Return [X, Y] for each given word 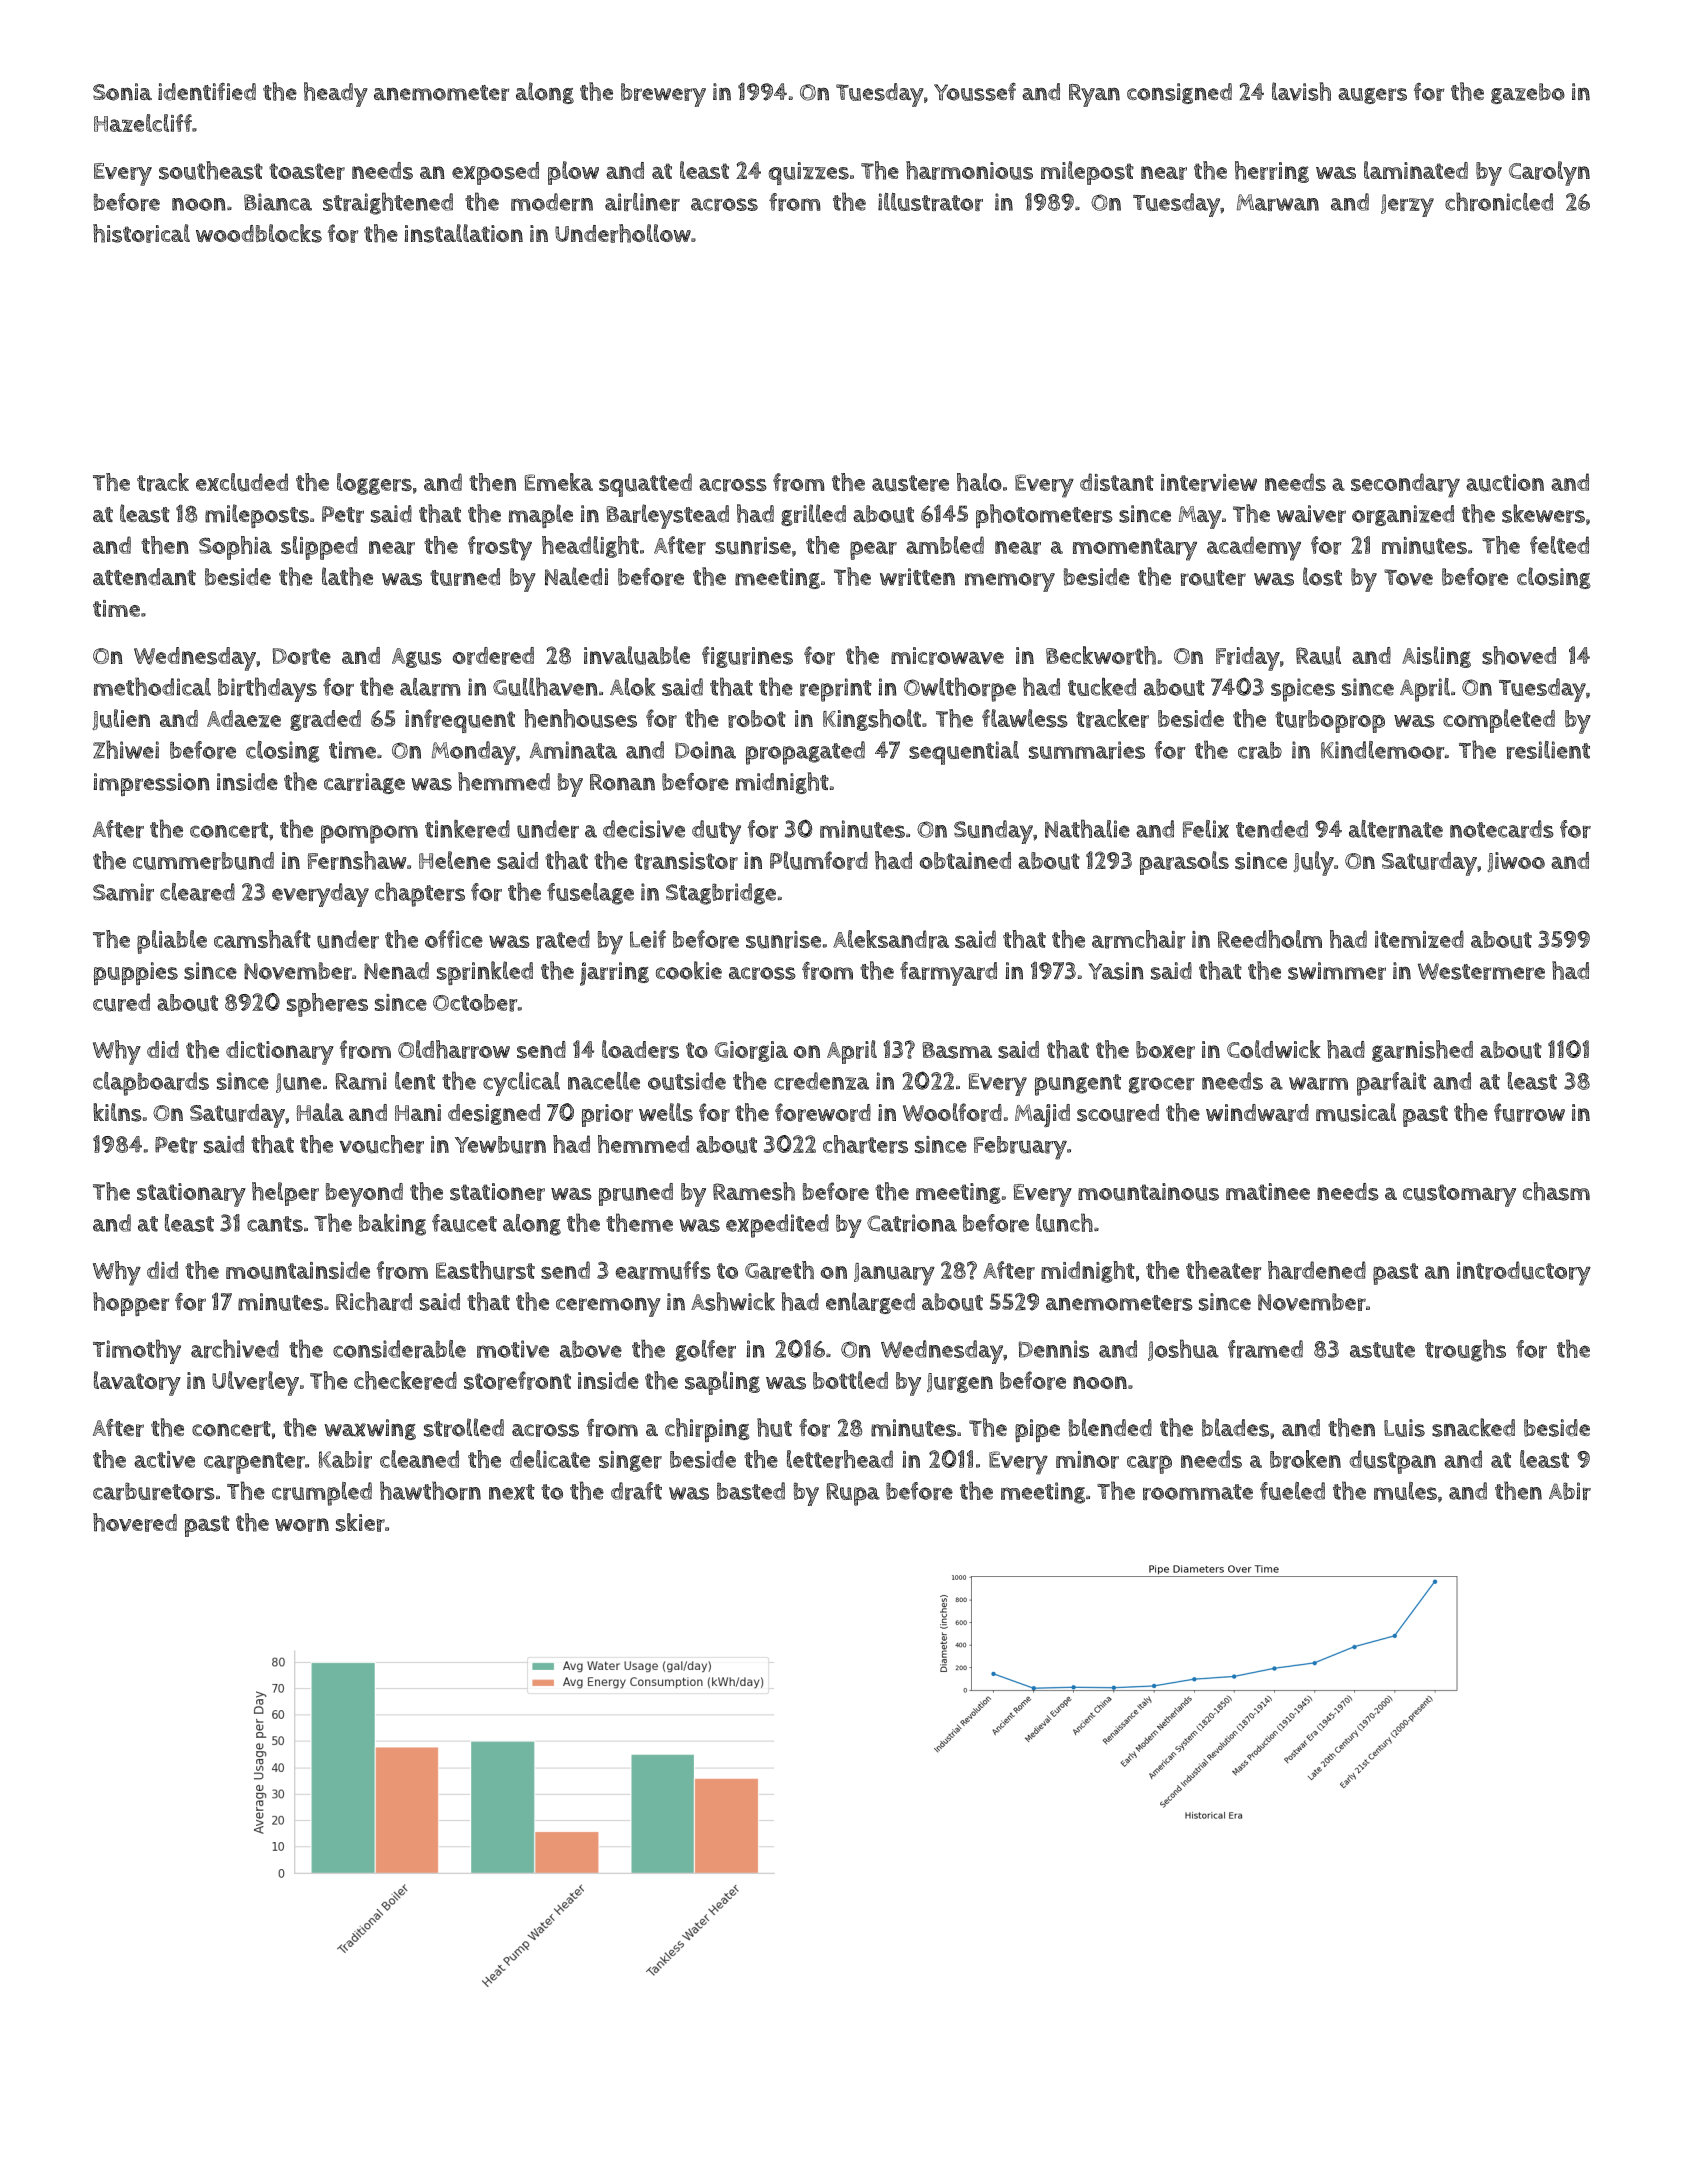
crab [1260, 750]
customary [1459, 1195]
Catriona [912, 1223]
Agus [417, 658]
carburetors [154, 1491]
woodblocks [259, 233]
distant [1117, 482]
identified [207, 91]
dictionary [280, 1053]
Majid [1042, 1115]
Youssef [975, 92]
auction [1505, 483]
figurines [747, 657]
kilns [117, 1112]
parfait [1391, 1084]
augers [1372, 96]
